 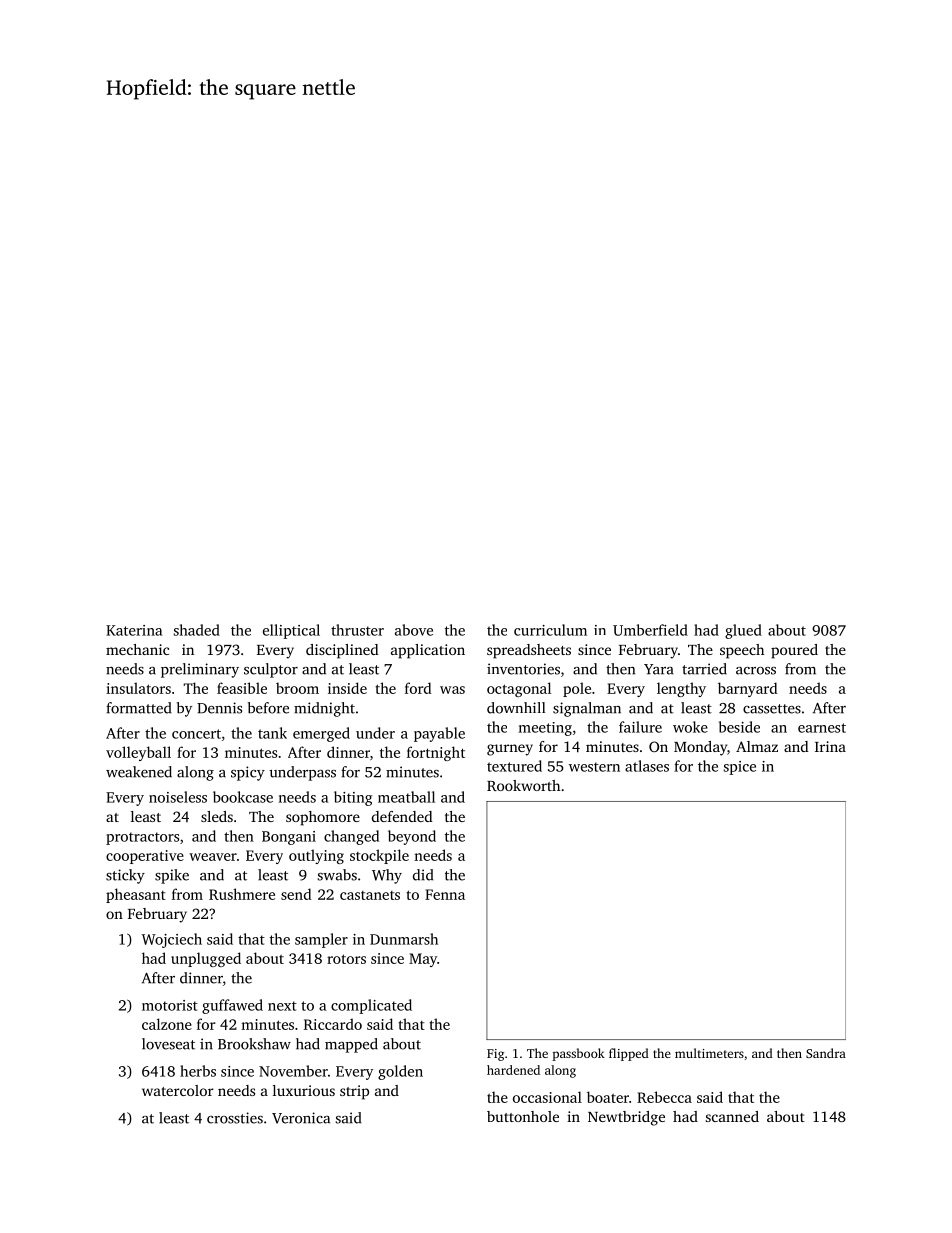 I want to click on Sandra, so click(x=826, y=1053).
